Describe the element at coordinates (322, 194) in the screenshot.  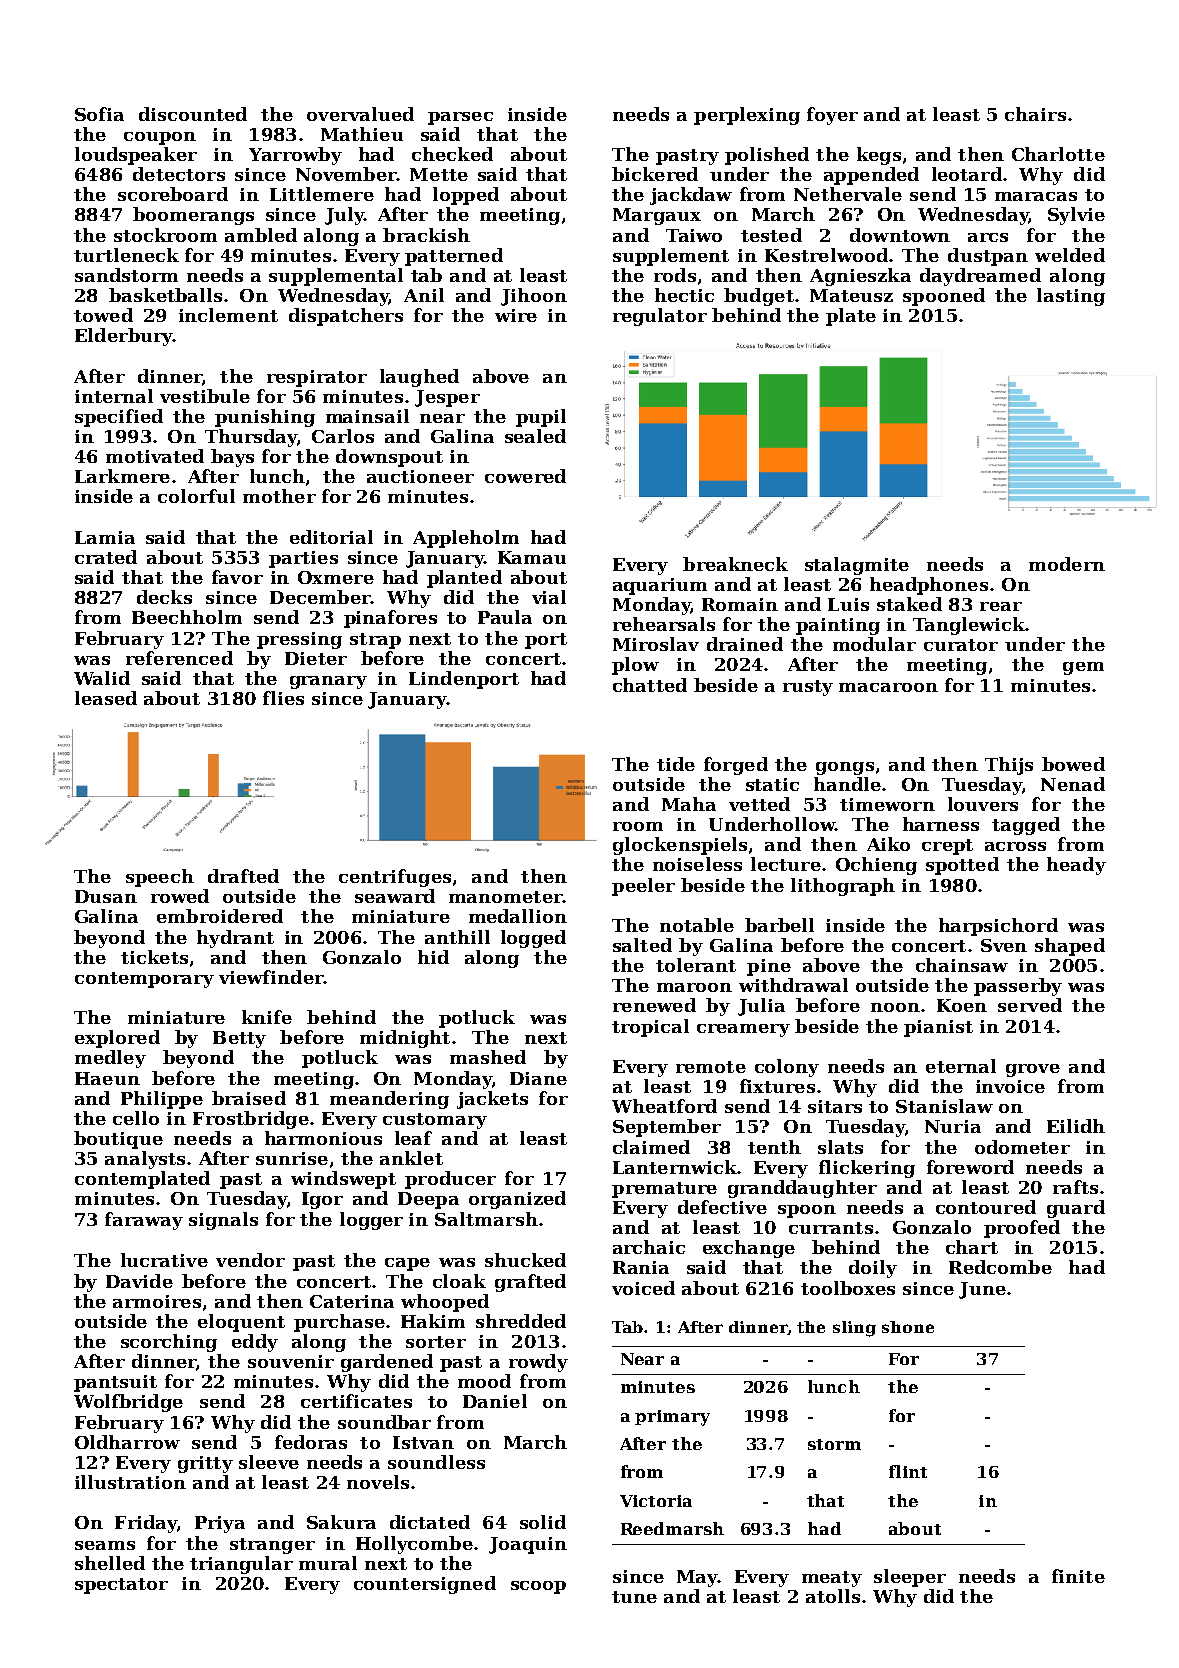
I see `Littlemere` at that location.
